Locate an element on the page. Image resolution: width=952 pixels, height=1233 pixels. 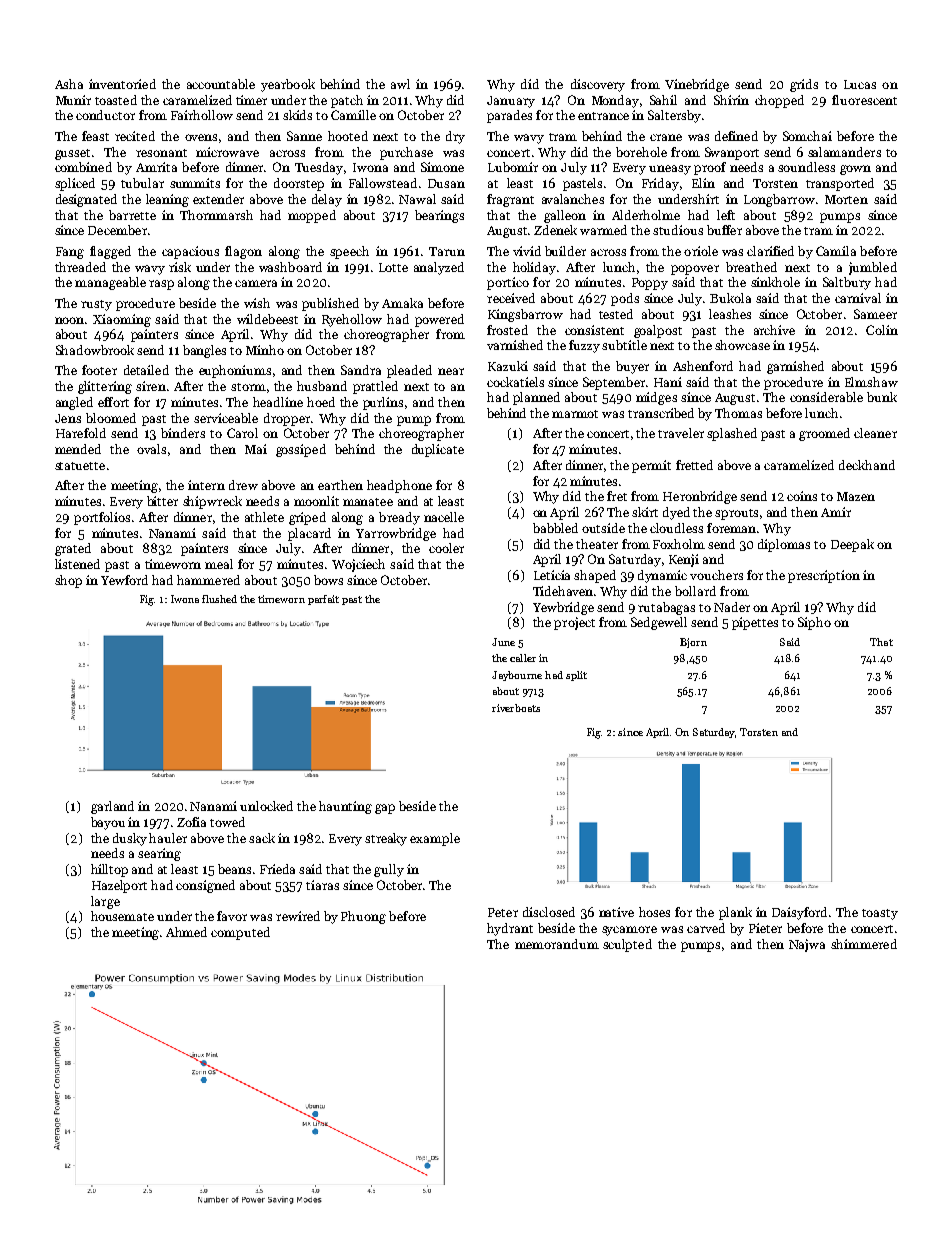
Najwa is located at coordinates (807, 945).
